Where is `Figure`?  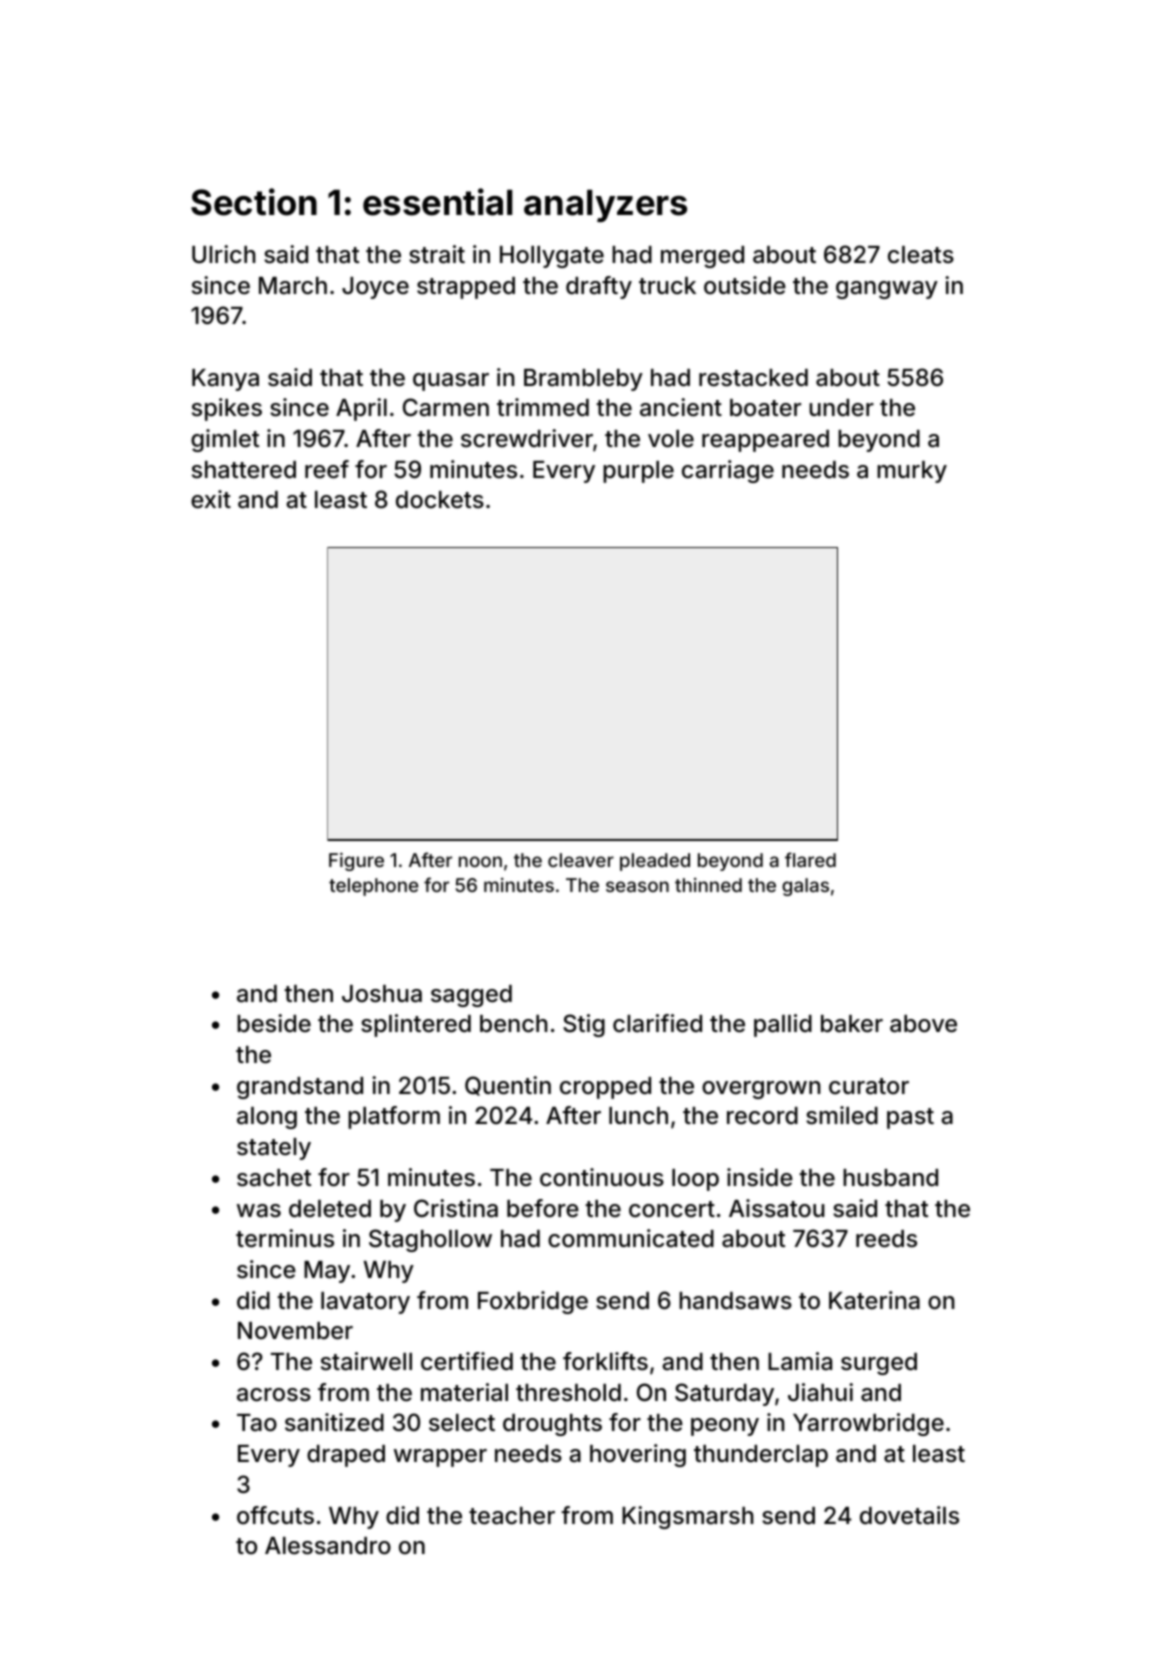 Figure is located at coordinates (356, 861).
